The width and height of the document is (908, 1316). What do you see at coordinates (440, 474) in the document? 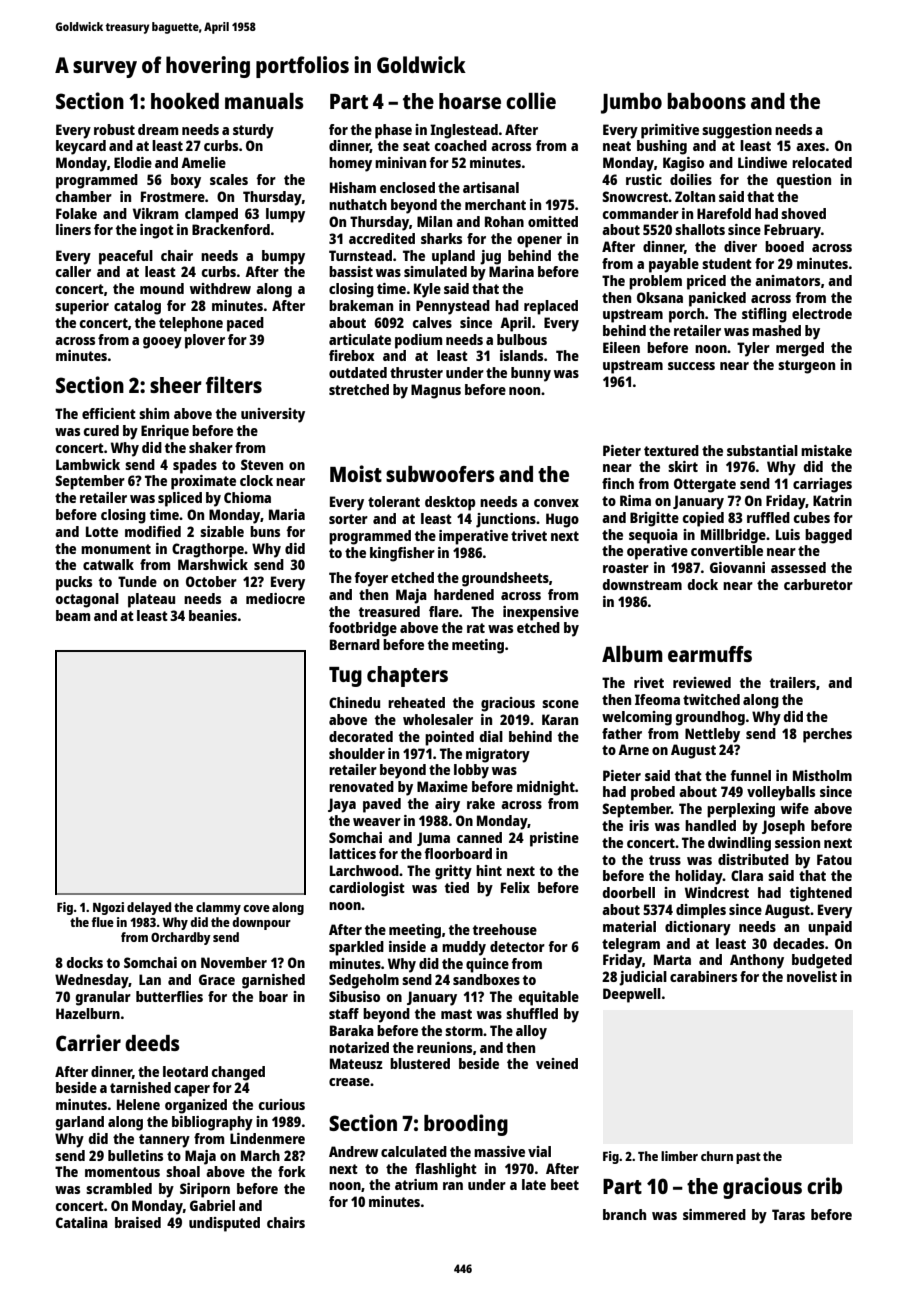
I see `subwoofers` at bounding box center [440, 474].
